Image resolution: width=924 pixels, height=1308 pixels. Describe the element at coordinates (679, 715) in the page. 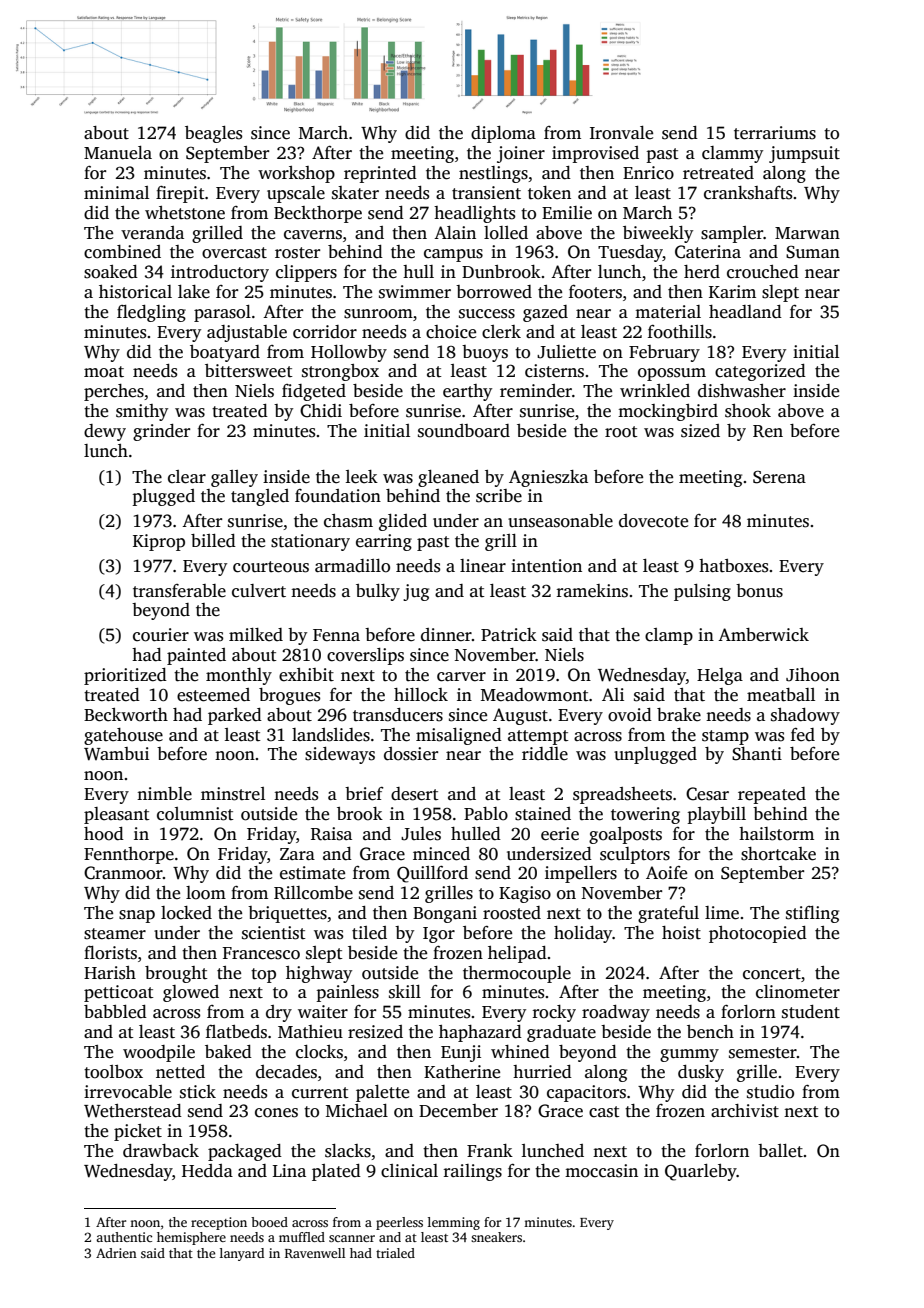

I see `brake` at that location.
